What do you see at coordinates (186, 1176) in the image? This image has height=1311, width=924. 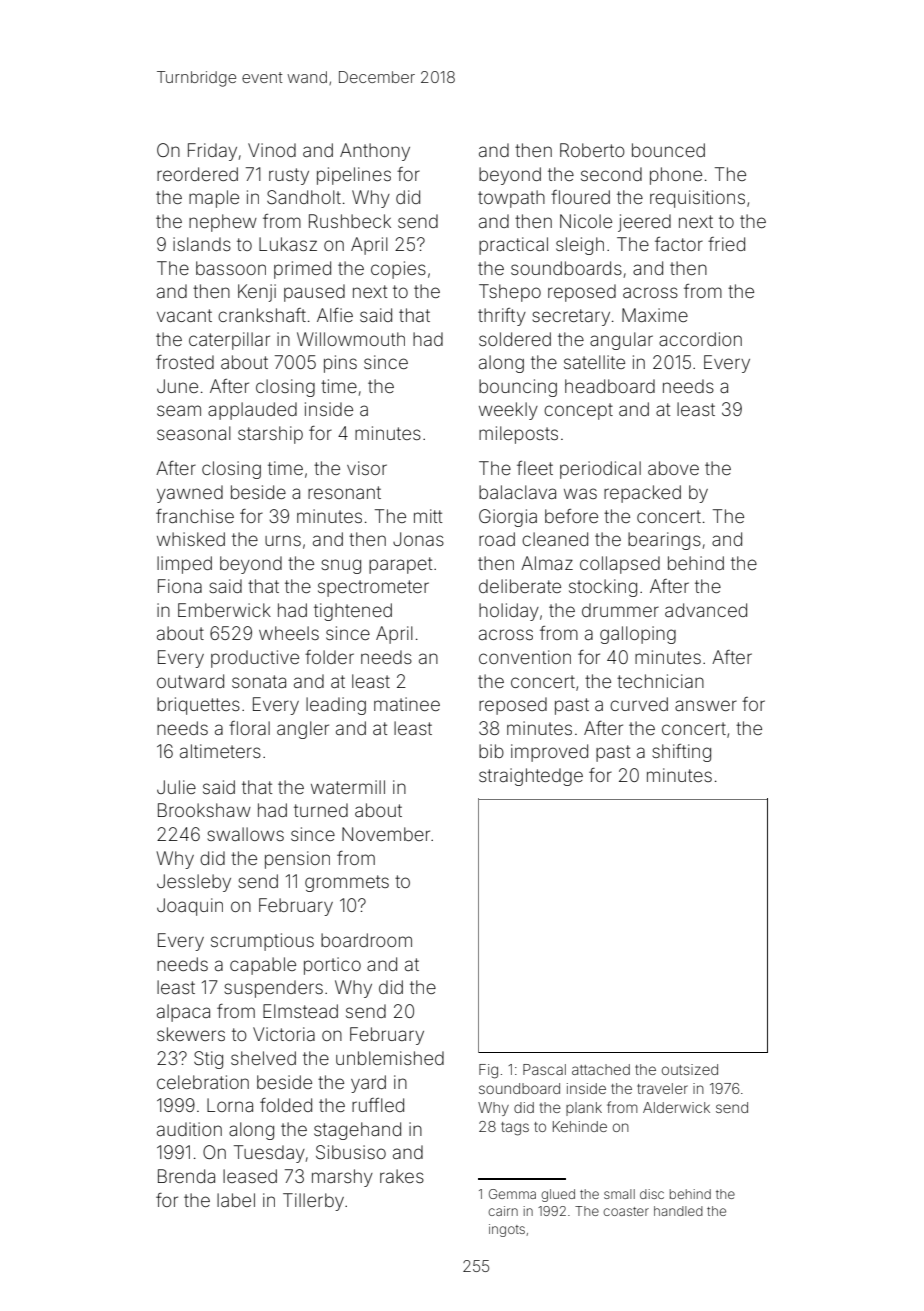 I see `Brenda` at bounding box center [186, 1176].
